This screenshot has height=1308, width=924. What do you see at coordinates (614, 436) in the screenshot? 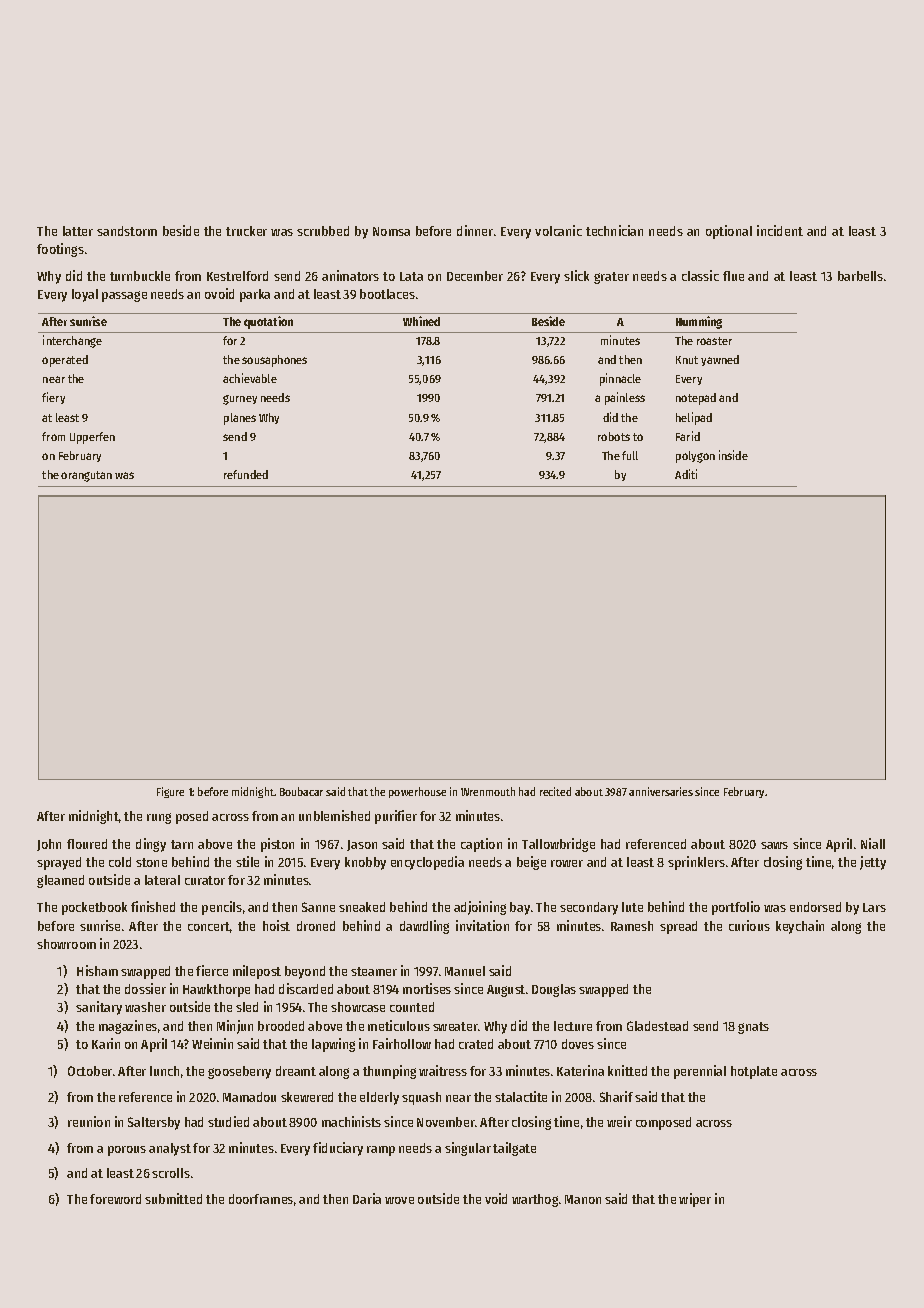
I see `robots` at bounding box center [614, 436].
